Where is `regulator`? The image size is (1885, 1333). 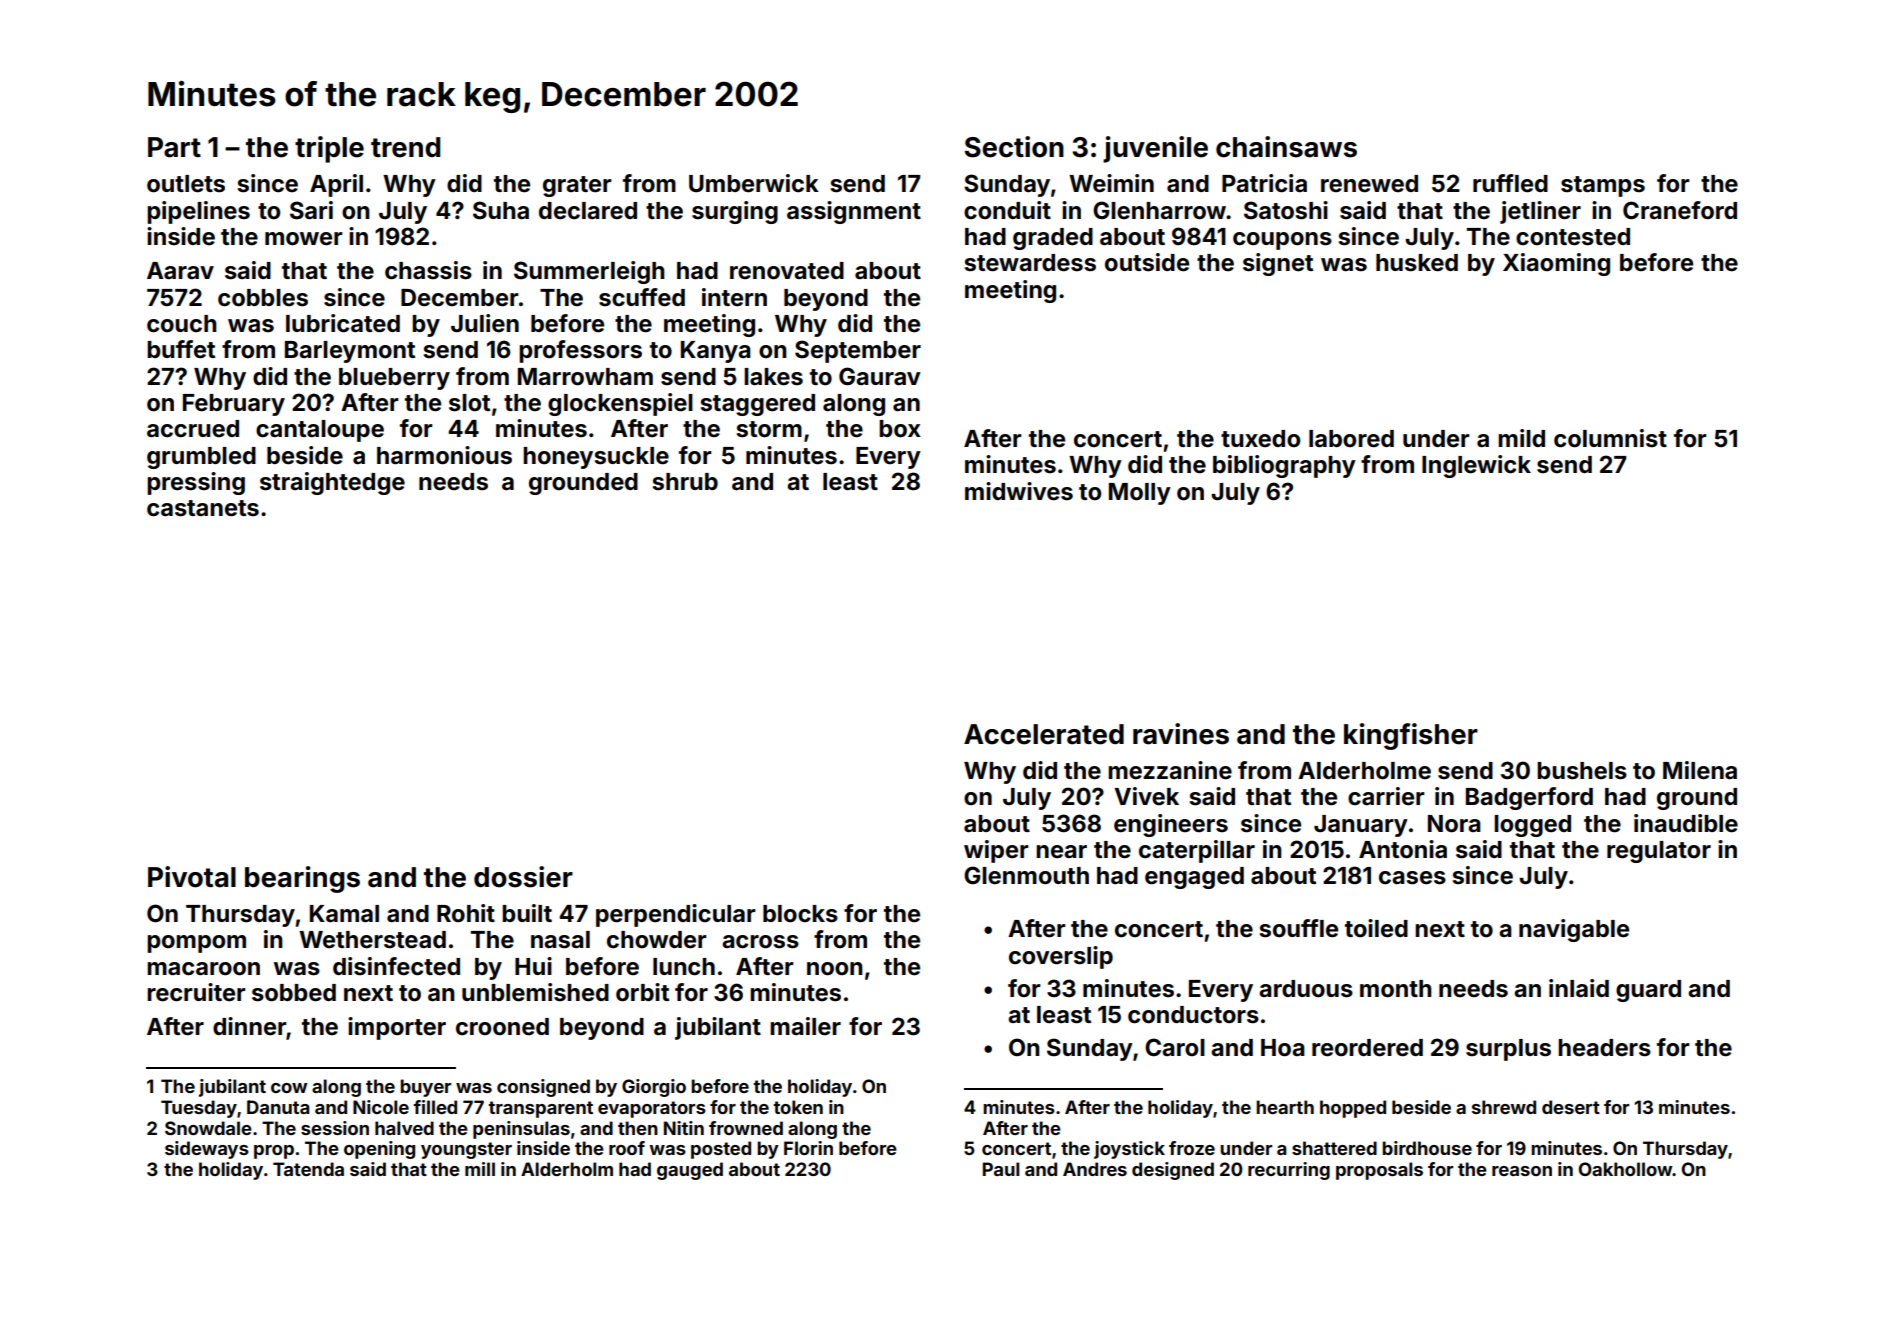 regulator is located at coordinates (1659, 852).
